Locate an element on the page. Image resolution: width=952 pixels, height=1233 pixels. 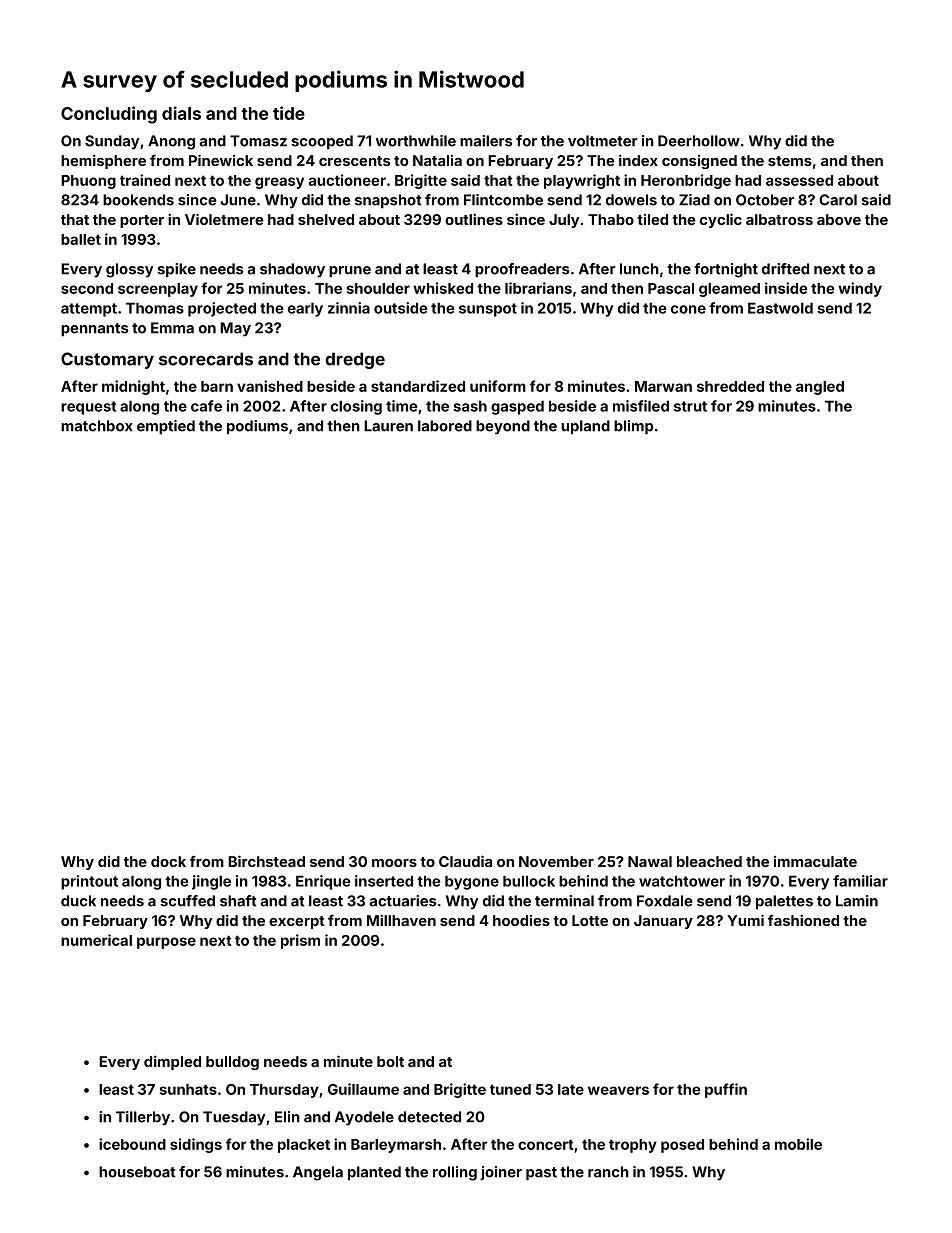
duck is located at coordinates (78, 901).
